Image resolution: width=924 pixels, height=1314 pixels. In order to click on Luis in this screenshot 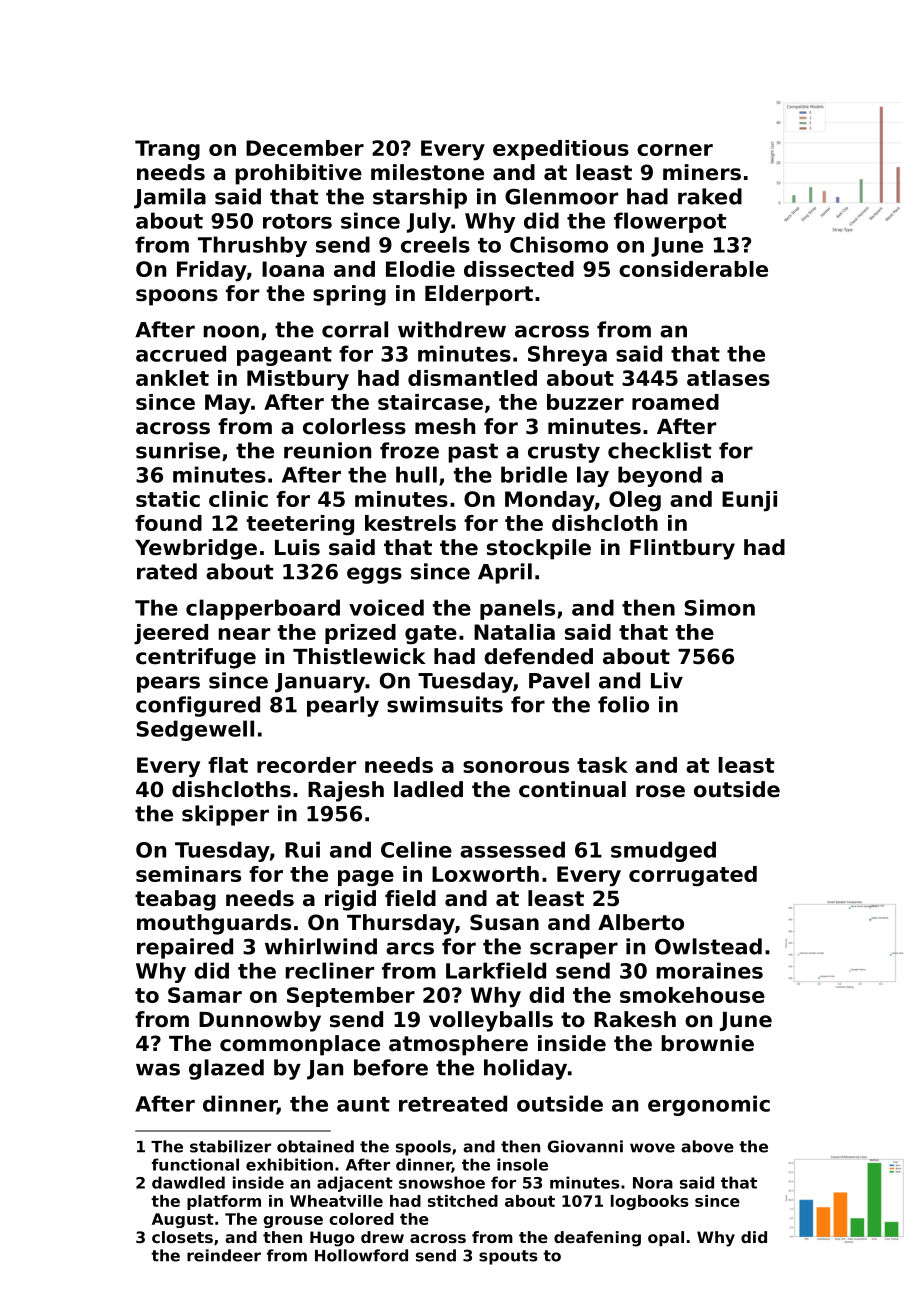, I will do `click(297, 547)`.
